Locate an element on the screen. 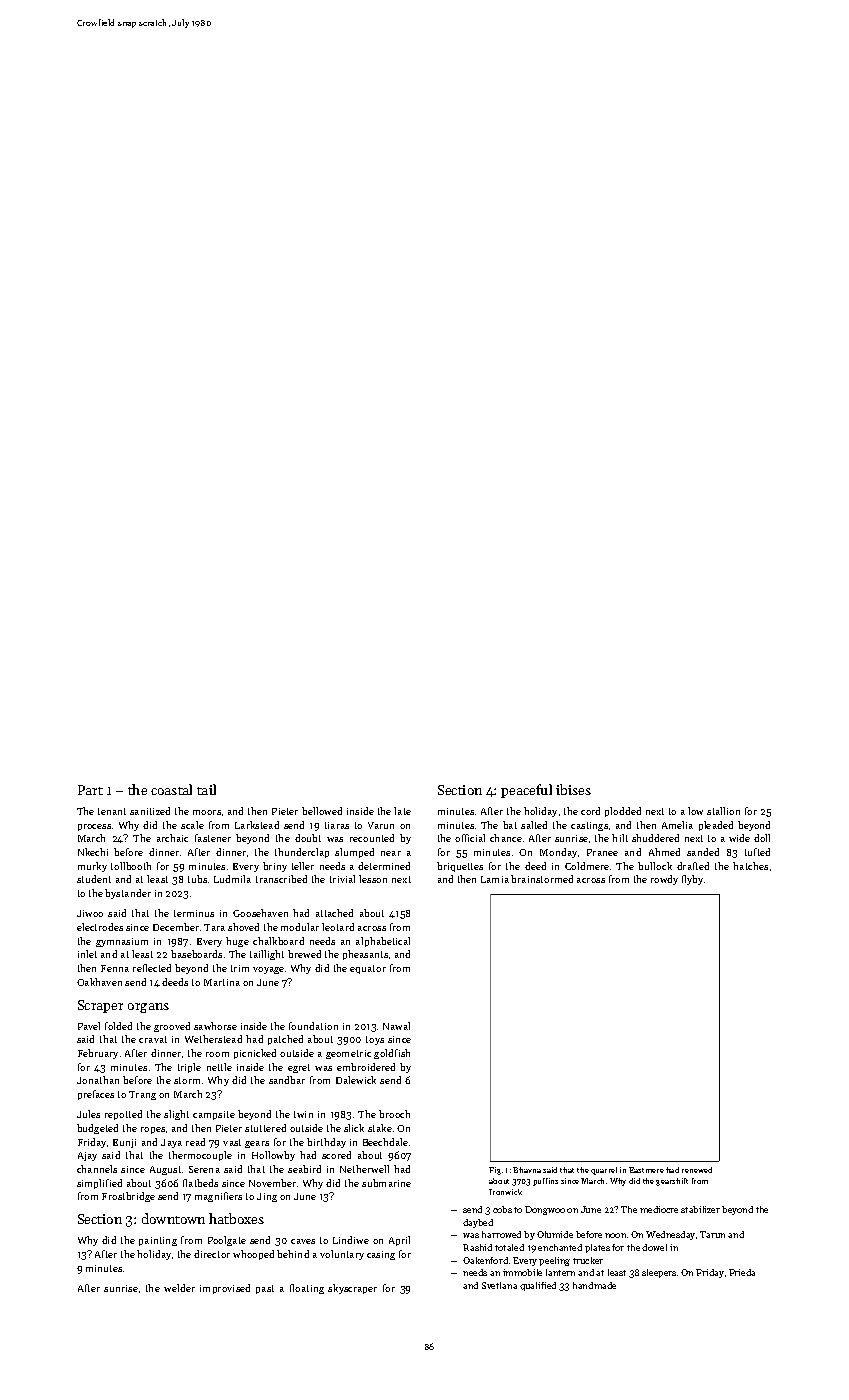 Image resolution: width=849 pixels, height=1400 pixels. April is located at coordinates (399, 1241).
